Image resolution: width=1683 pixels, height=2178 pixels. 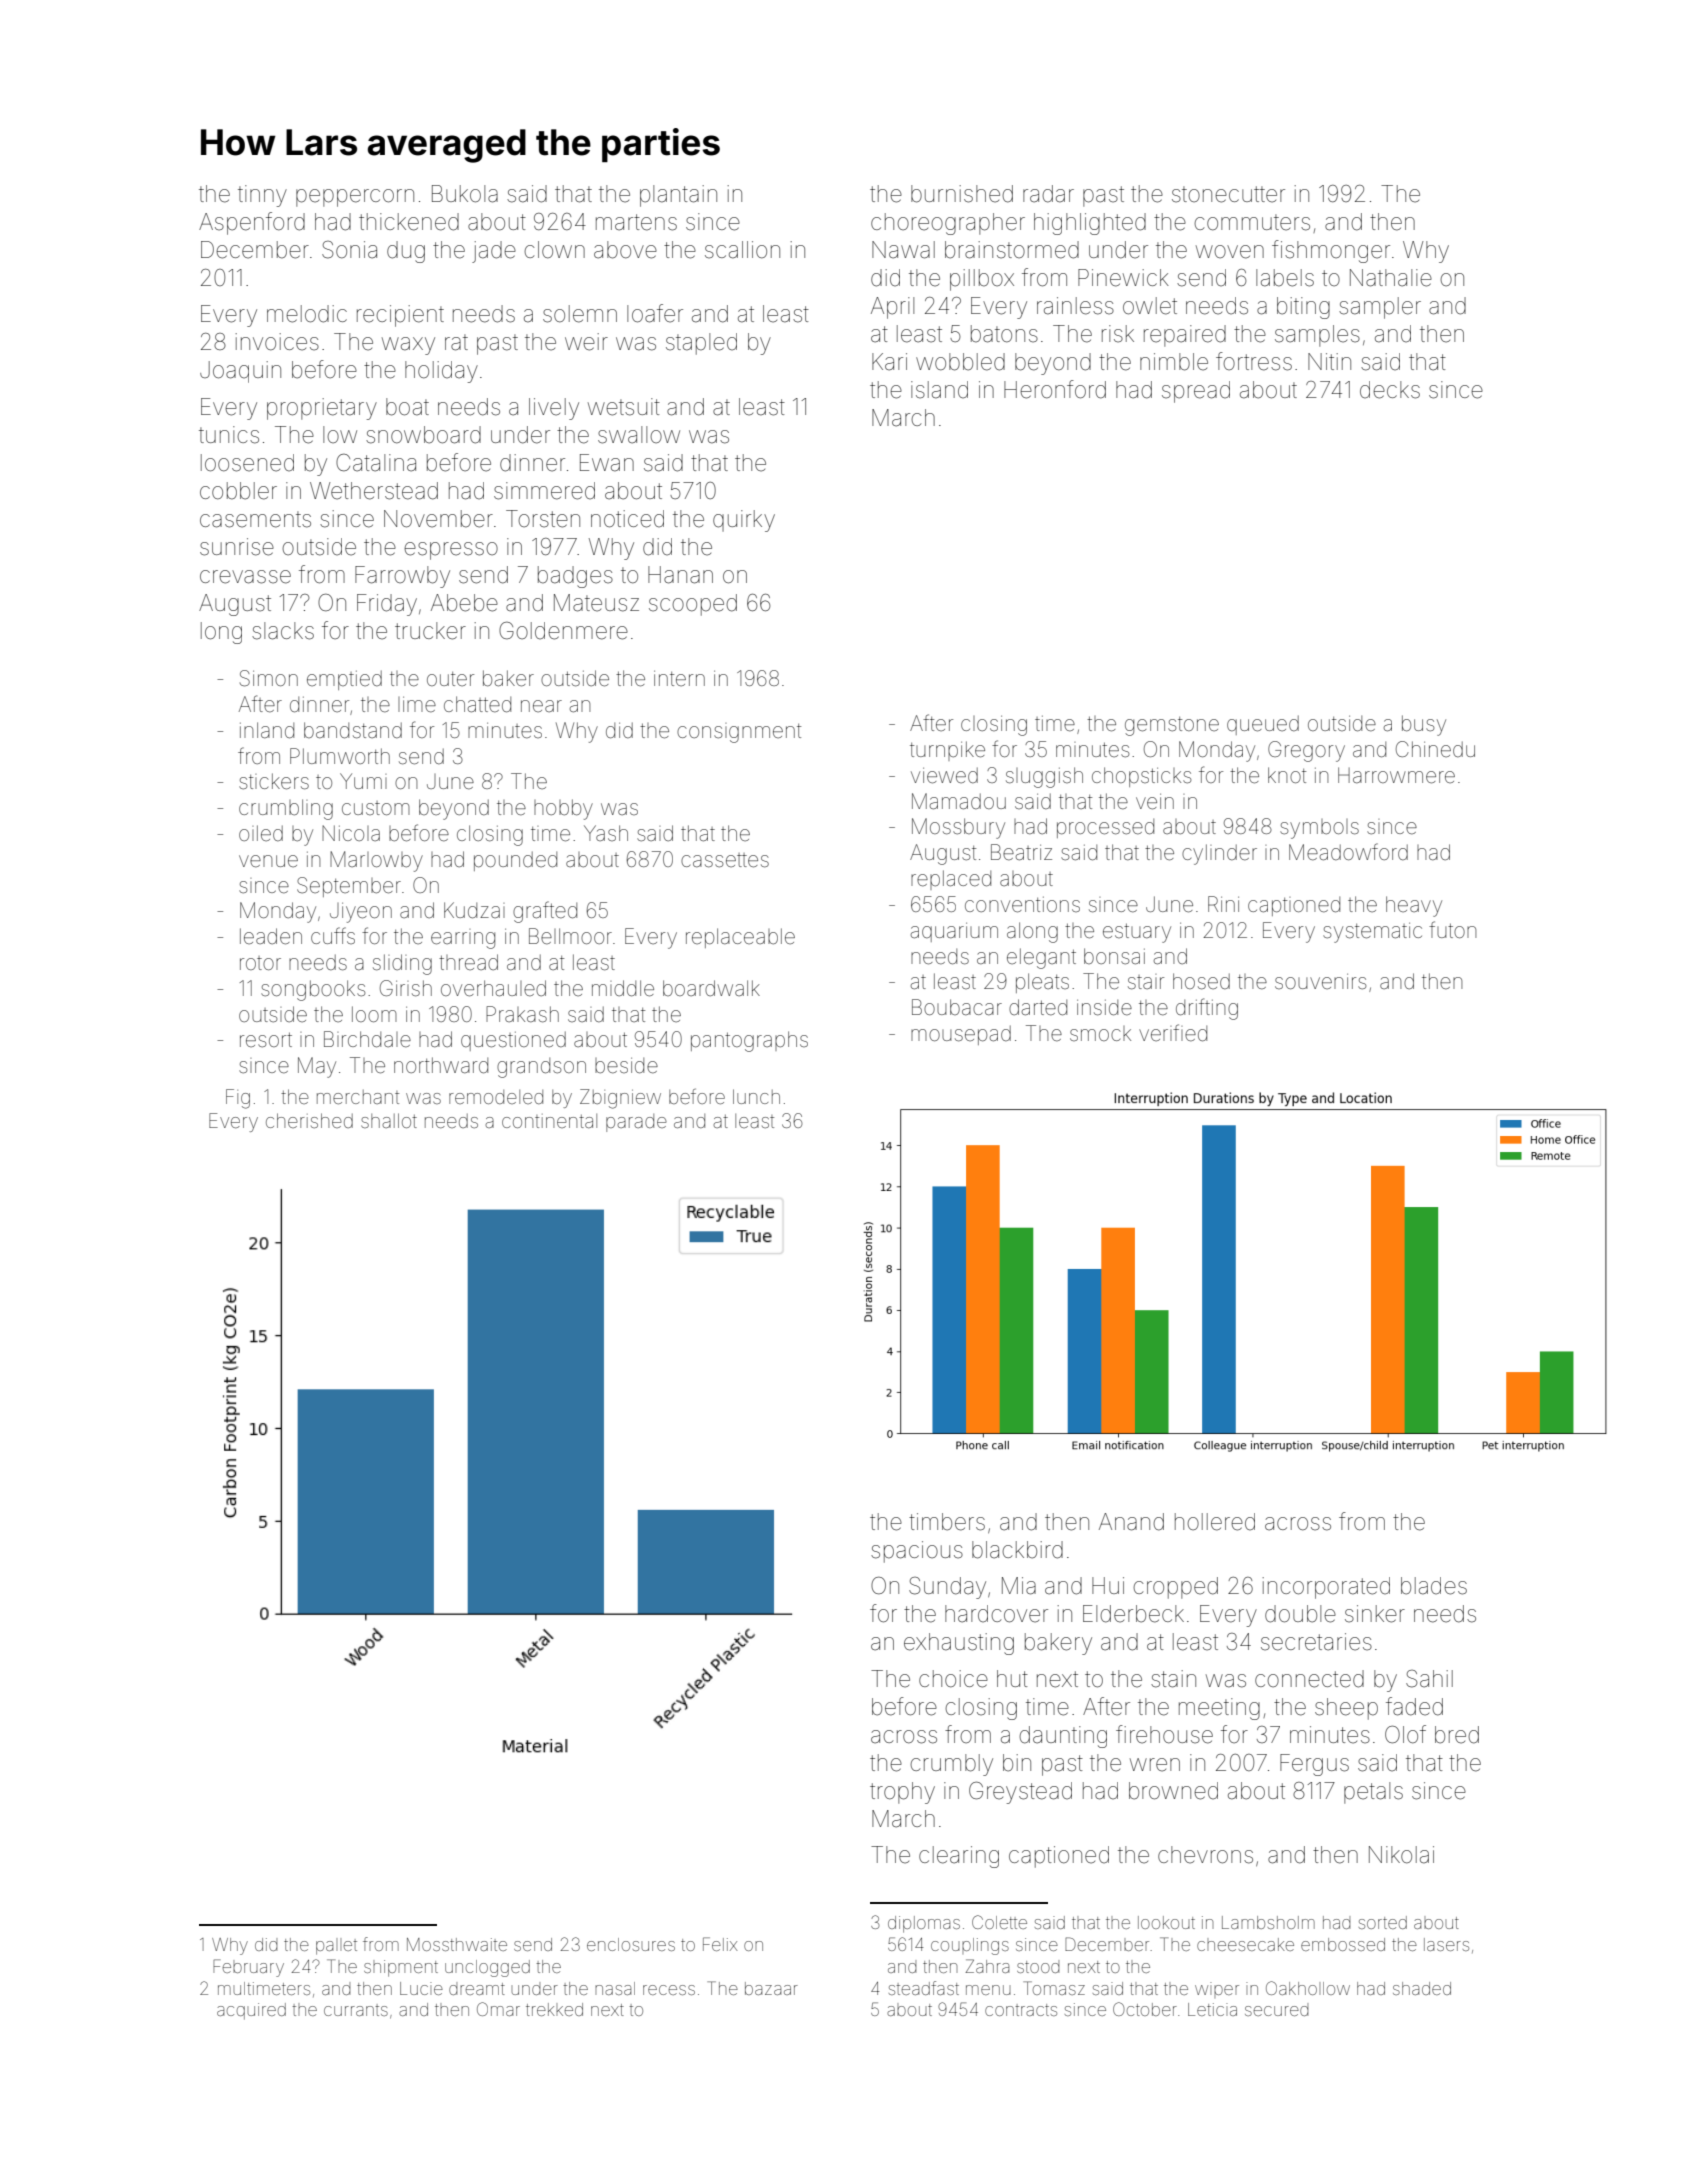 I want to click on rotor, so click(x=260, y=963).
